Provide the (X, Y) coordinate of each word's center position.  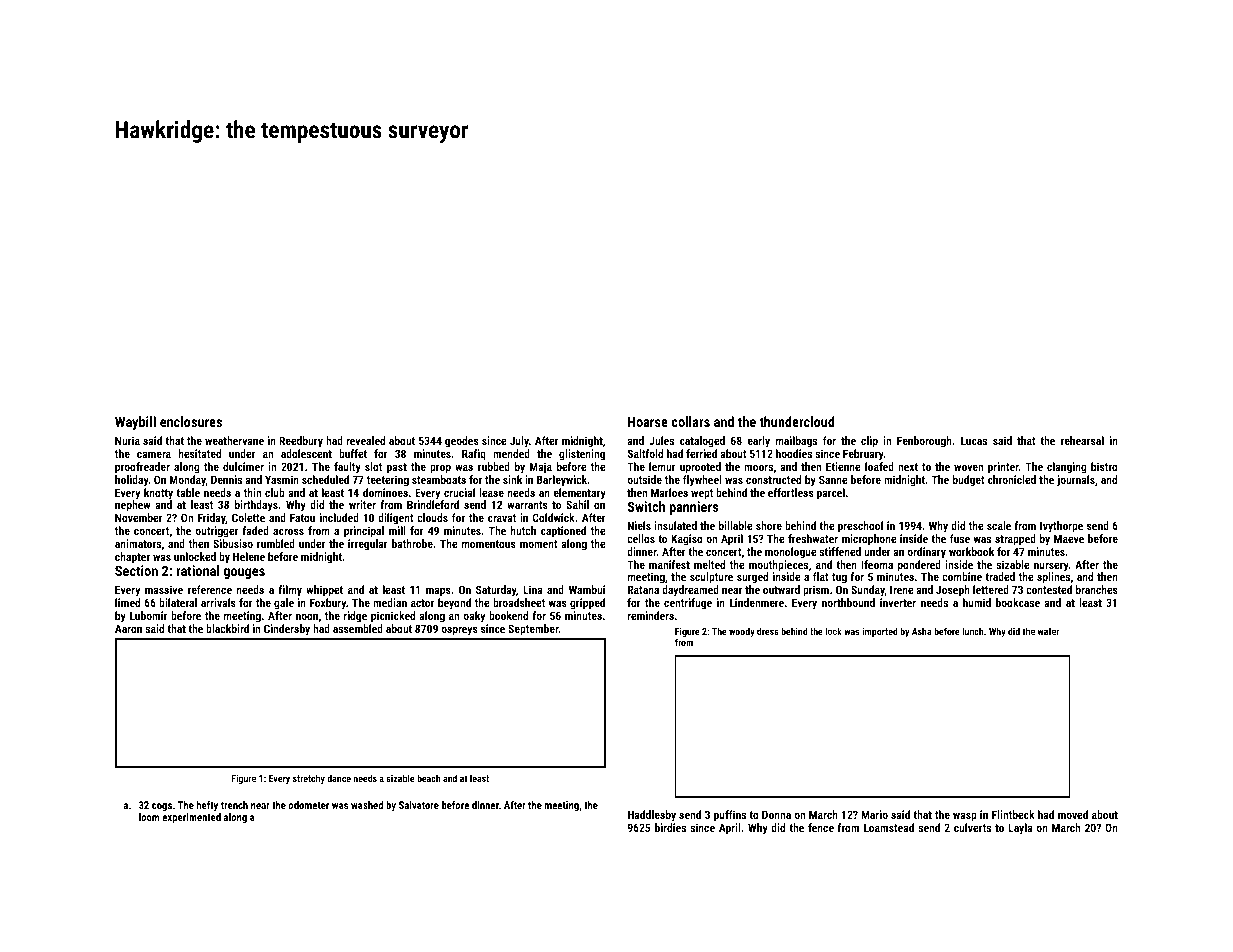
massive (164, 589)
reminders (651, 615)
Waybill (135, 423)
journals (1076, 481)
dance (339, 778)
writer (362, 504)
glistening (582, 455)
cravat (502, 518)
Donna (776, 814)
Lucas (974, 440)
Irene (902, 589)
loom (149, 817)
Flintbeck (1013, 814)
